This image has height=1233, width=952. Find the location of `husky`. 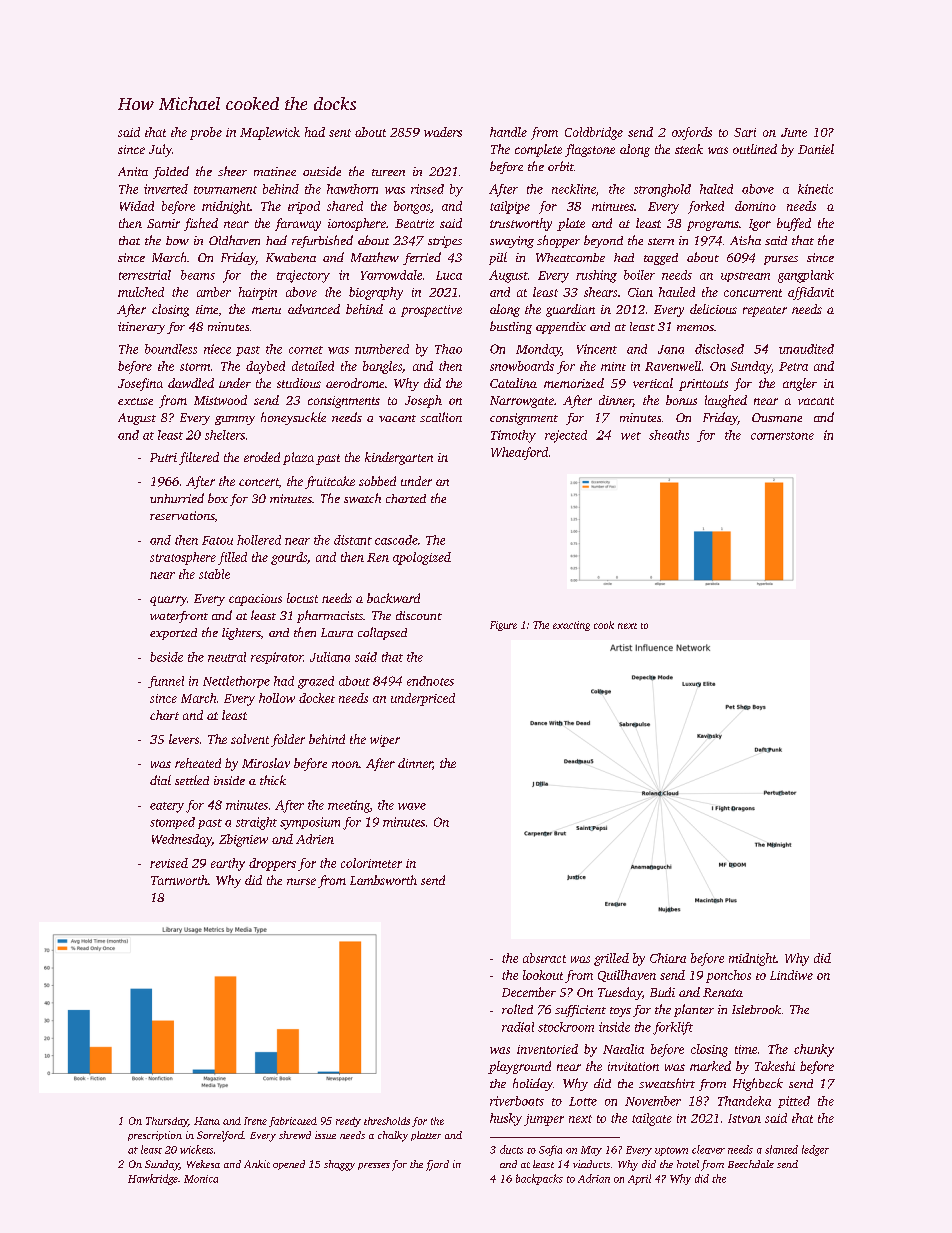

husky is located at coordinates (506, 1119).
